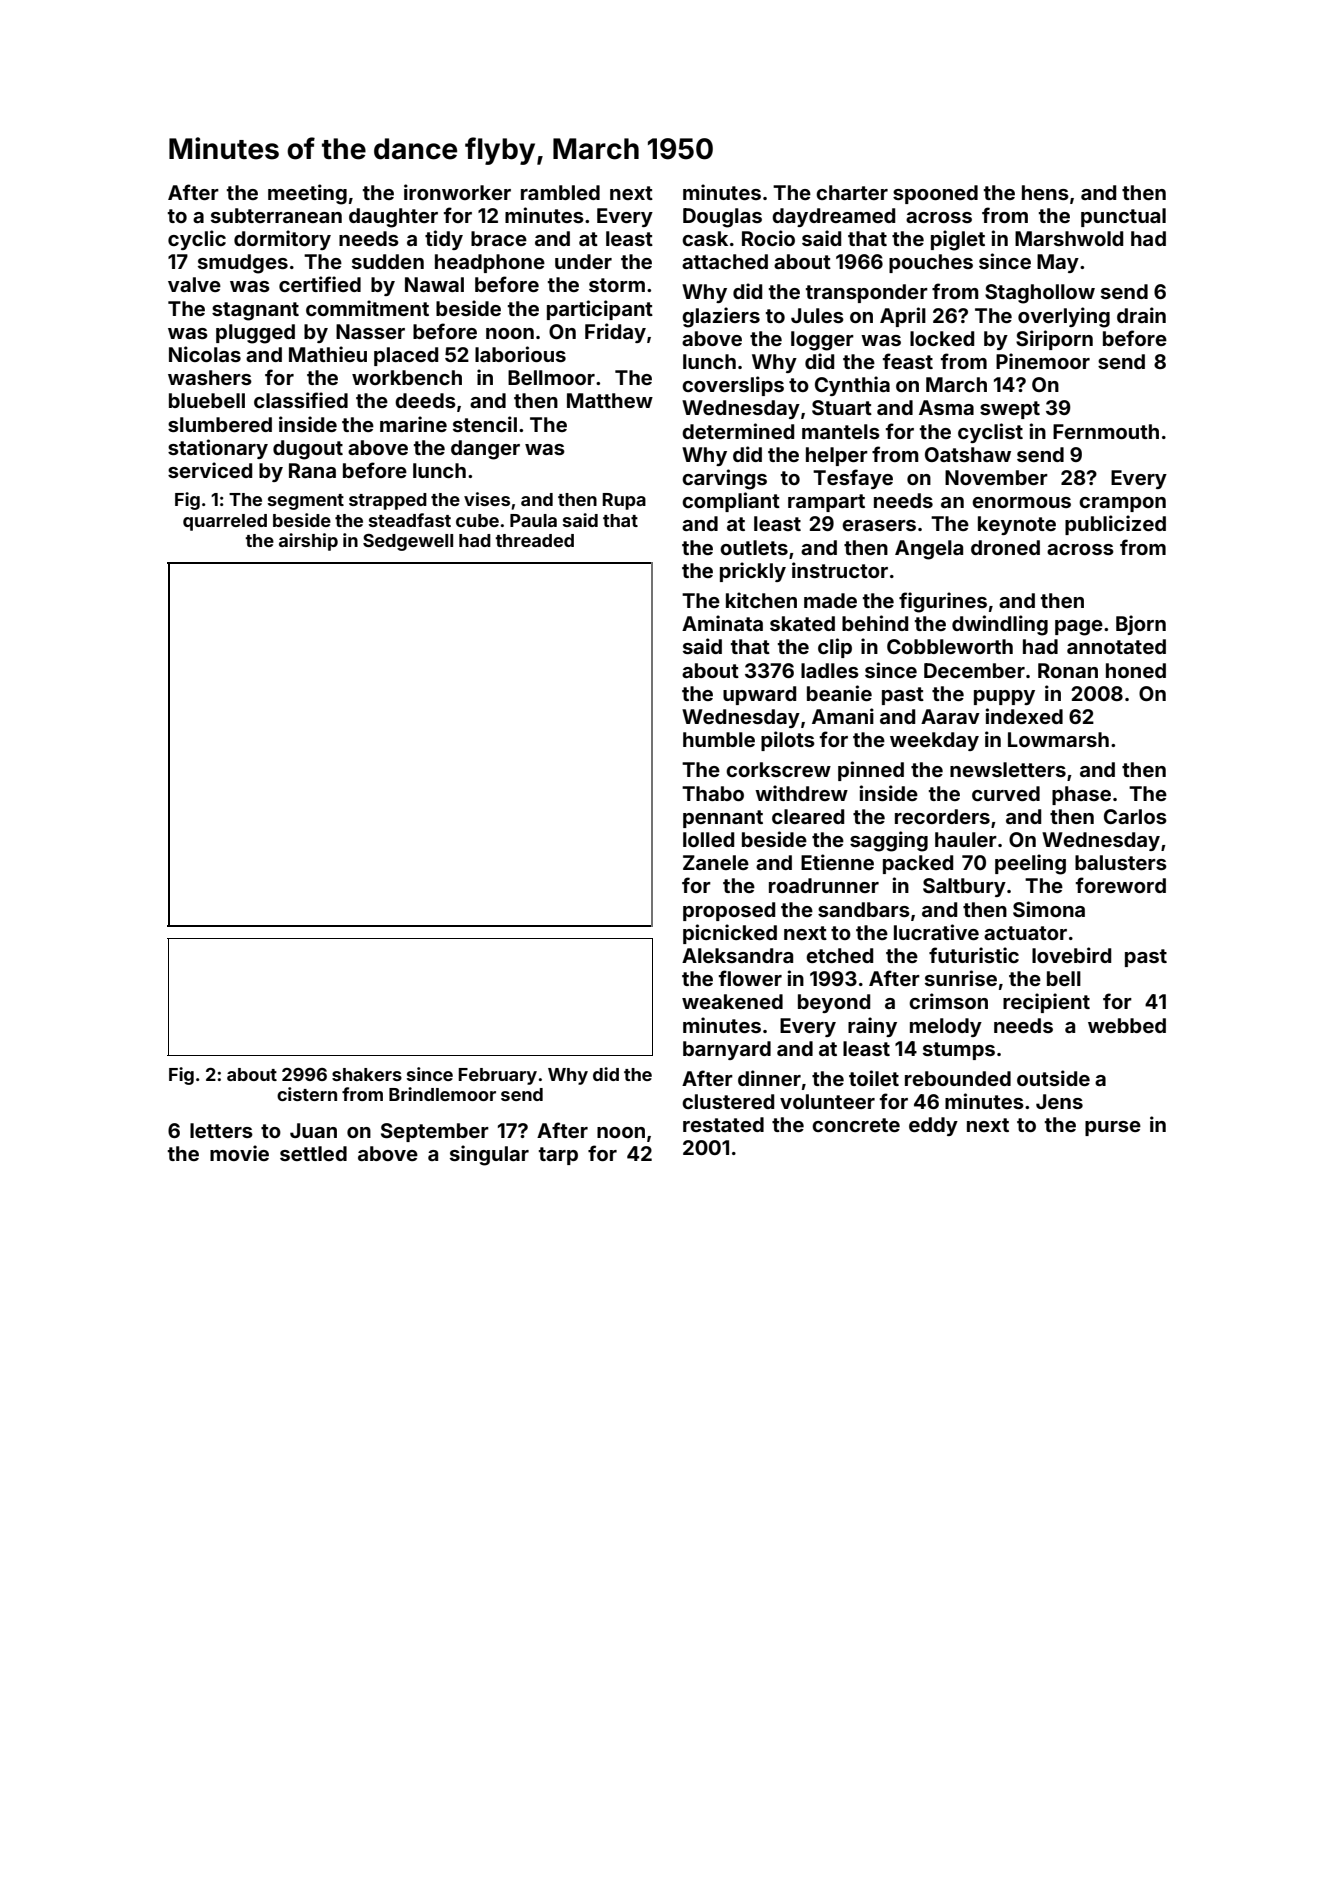 The height and width of the screenshot is (1887, 1335). What do you see at coordinates (307, 1094) in the screenshot?
I see `cistern` at bounding box center [307, 1094].
